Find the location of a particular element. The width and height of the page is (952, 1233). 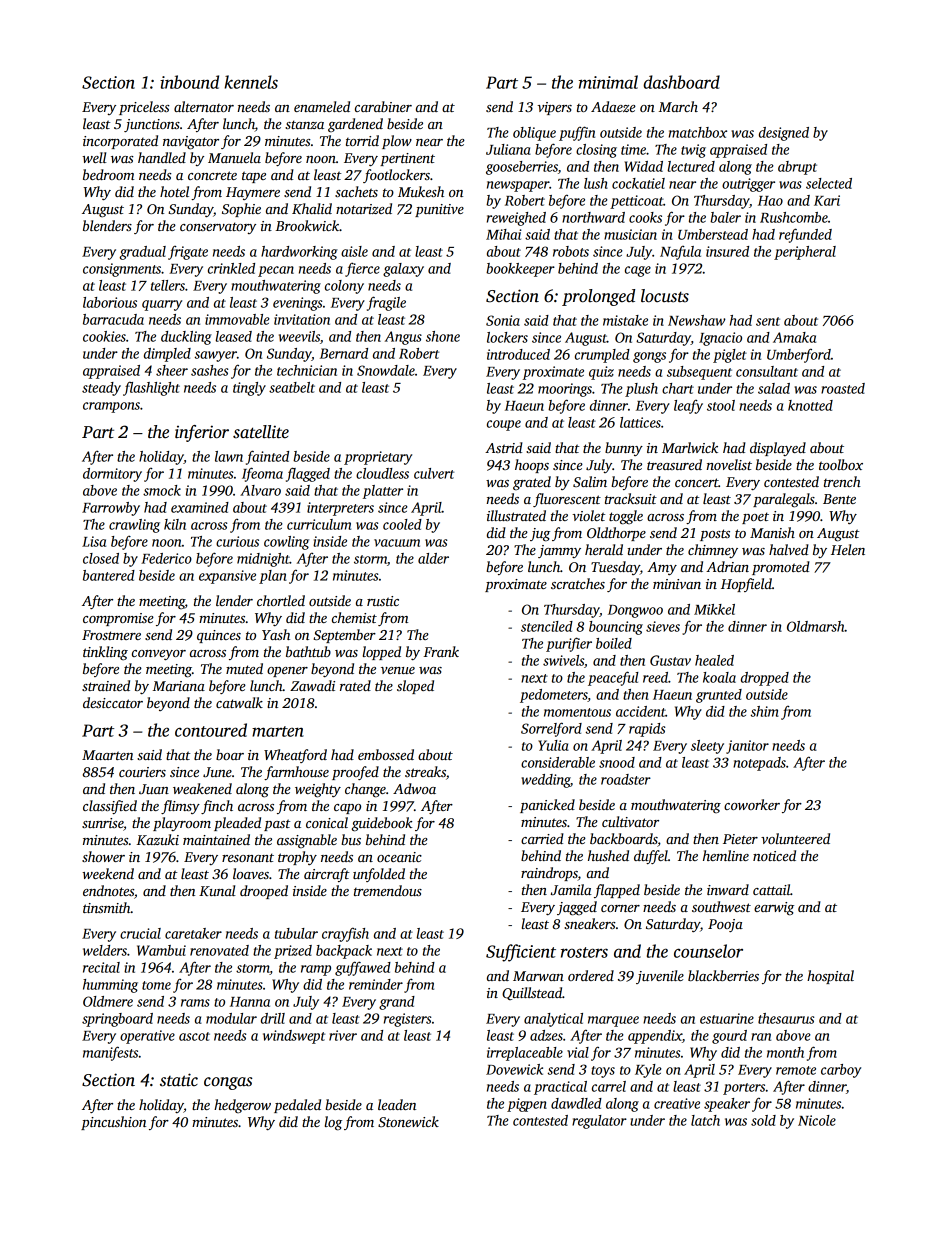

classified is located at coordinates (110, 807).
